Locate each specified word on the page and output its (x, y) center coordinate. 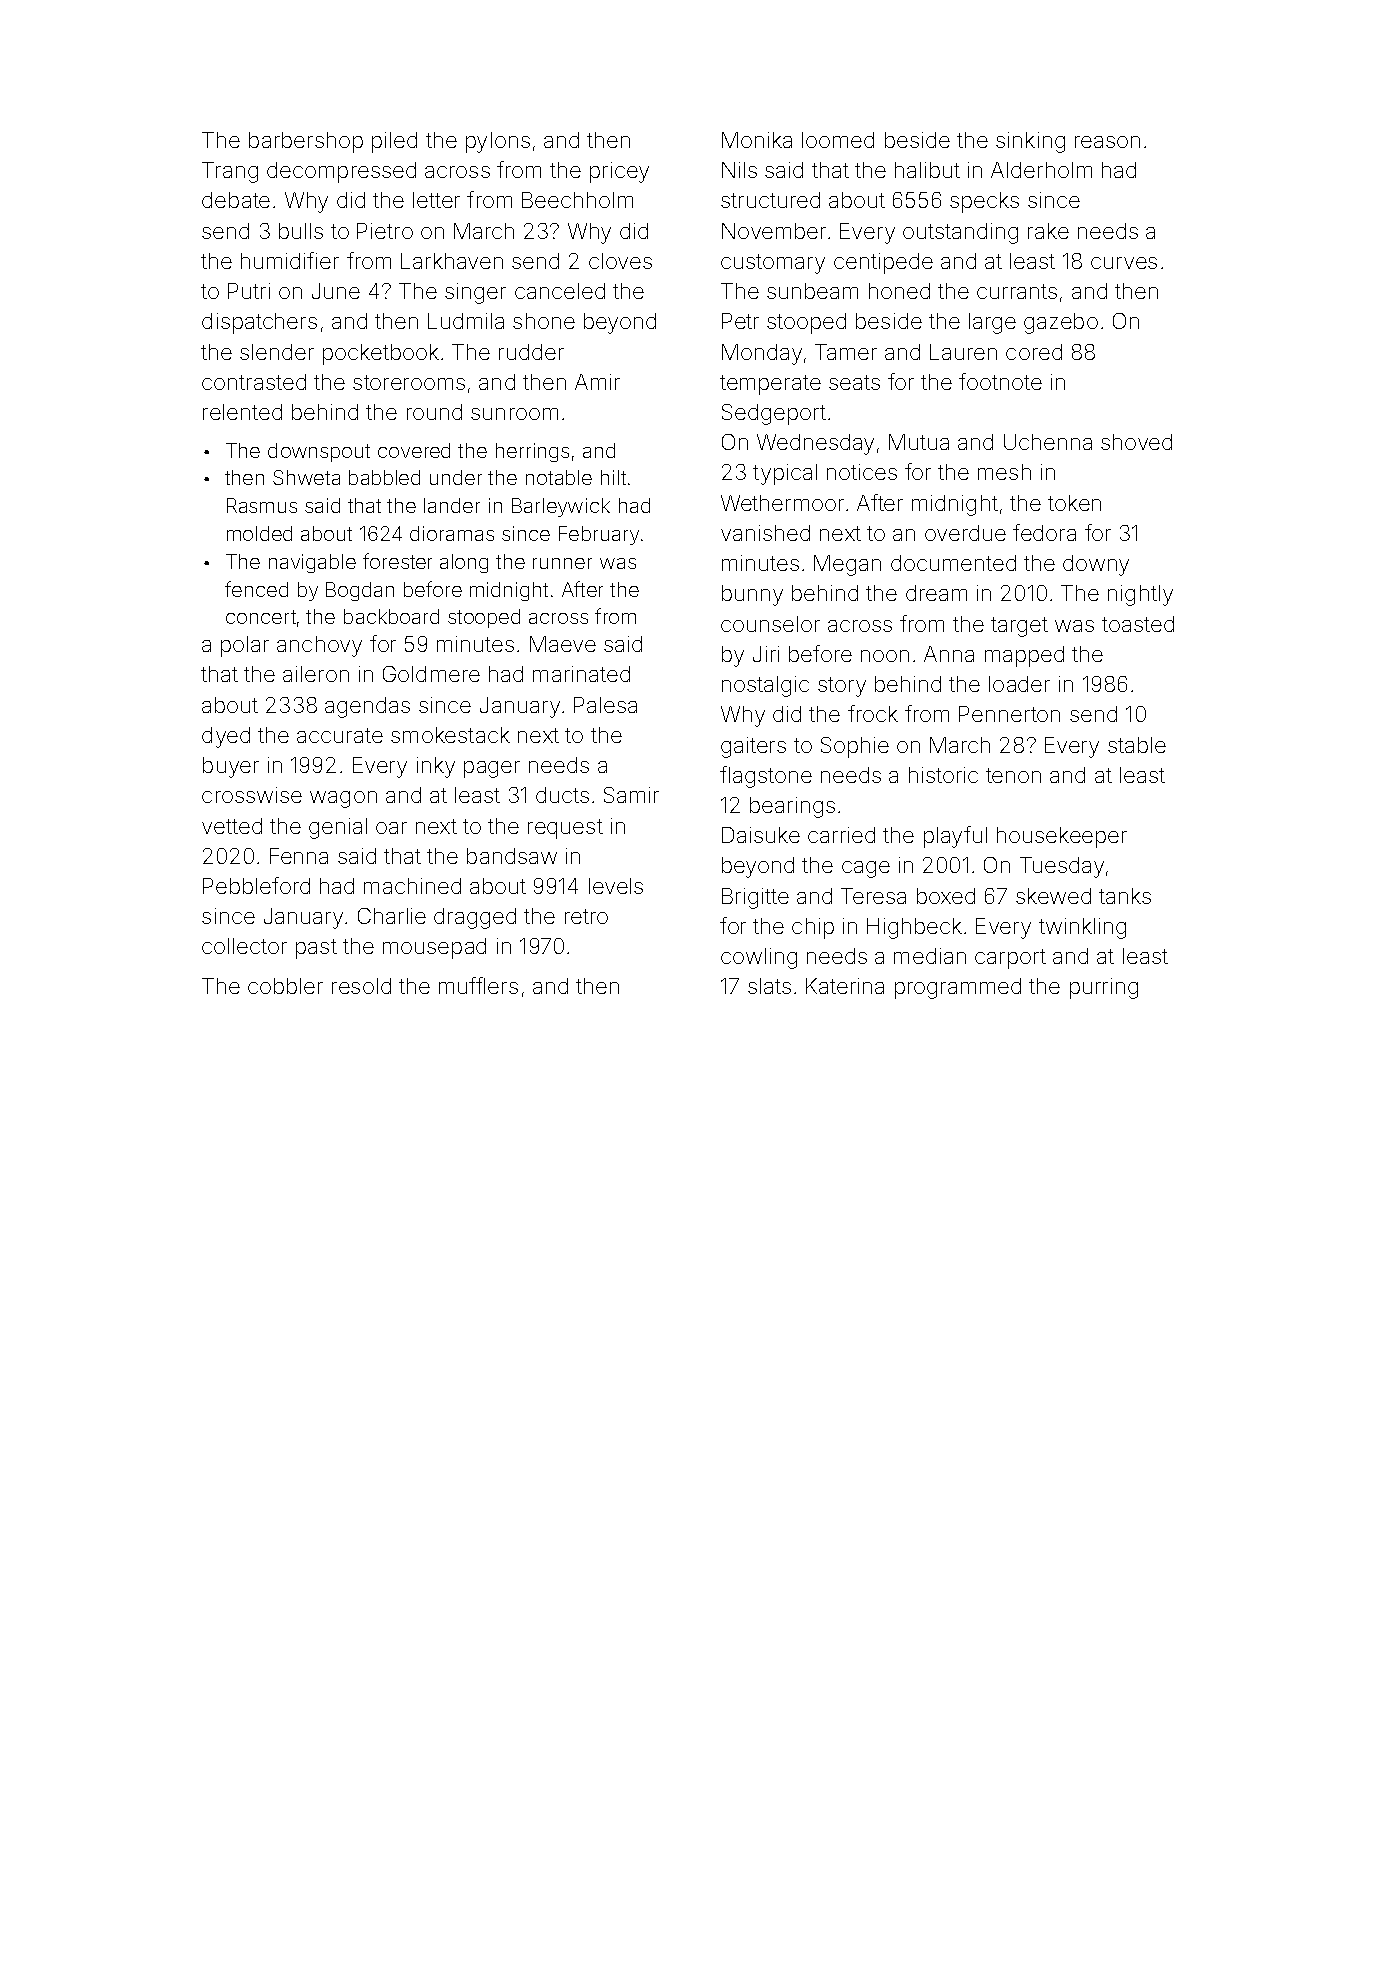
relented (242, 412)
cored (1034, 352)
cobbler (285, 986)
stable (1137, 745)
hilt (613, 477)
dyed (226, 737)
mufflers (478, 985)
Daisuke (761, 835)
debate (236, 200)
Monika (757, 140)
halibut (927, 170)
